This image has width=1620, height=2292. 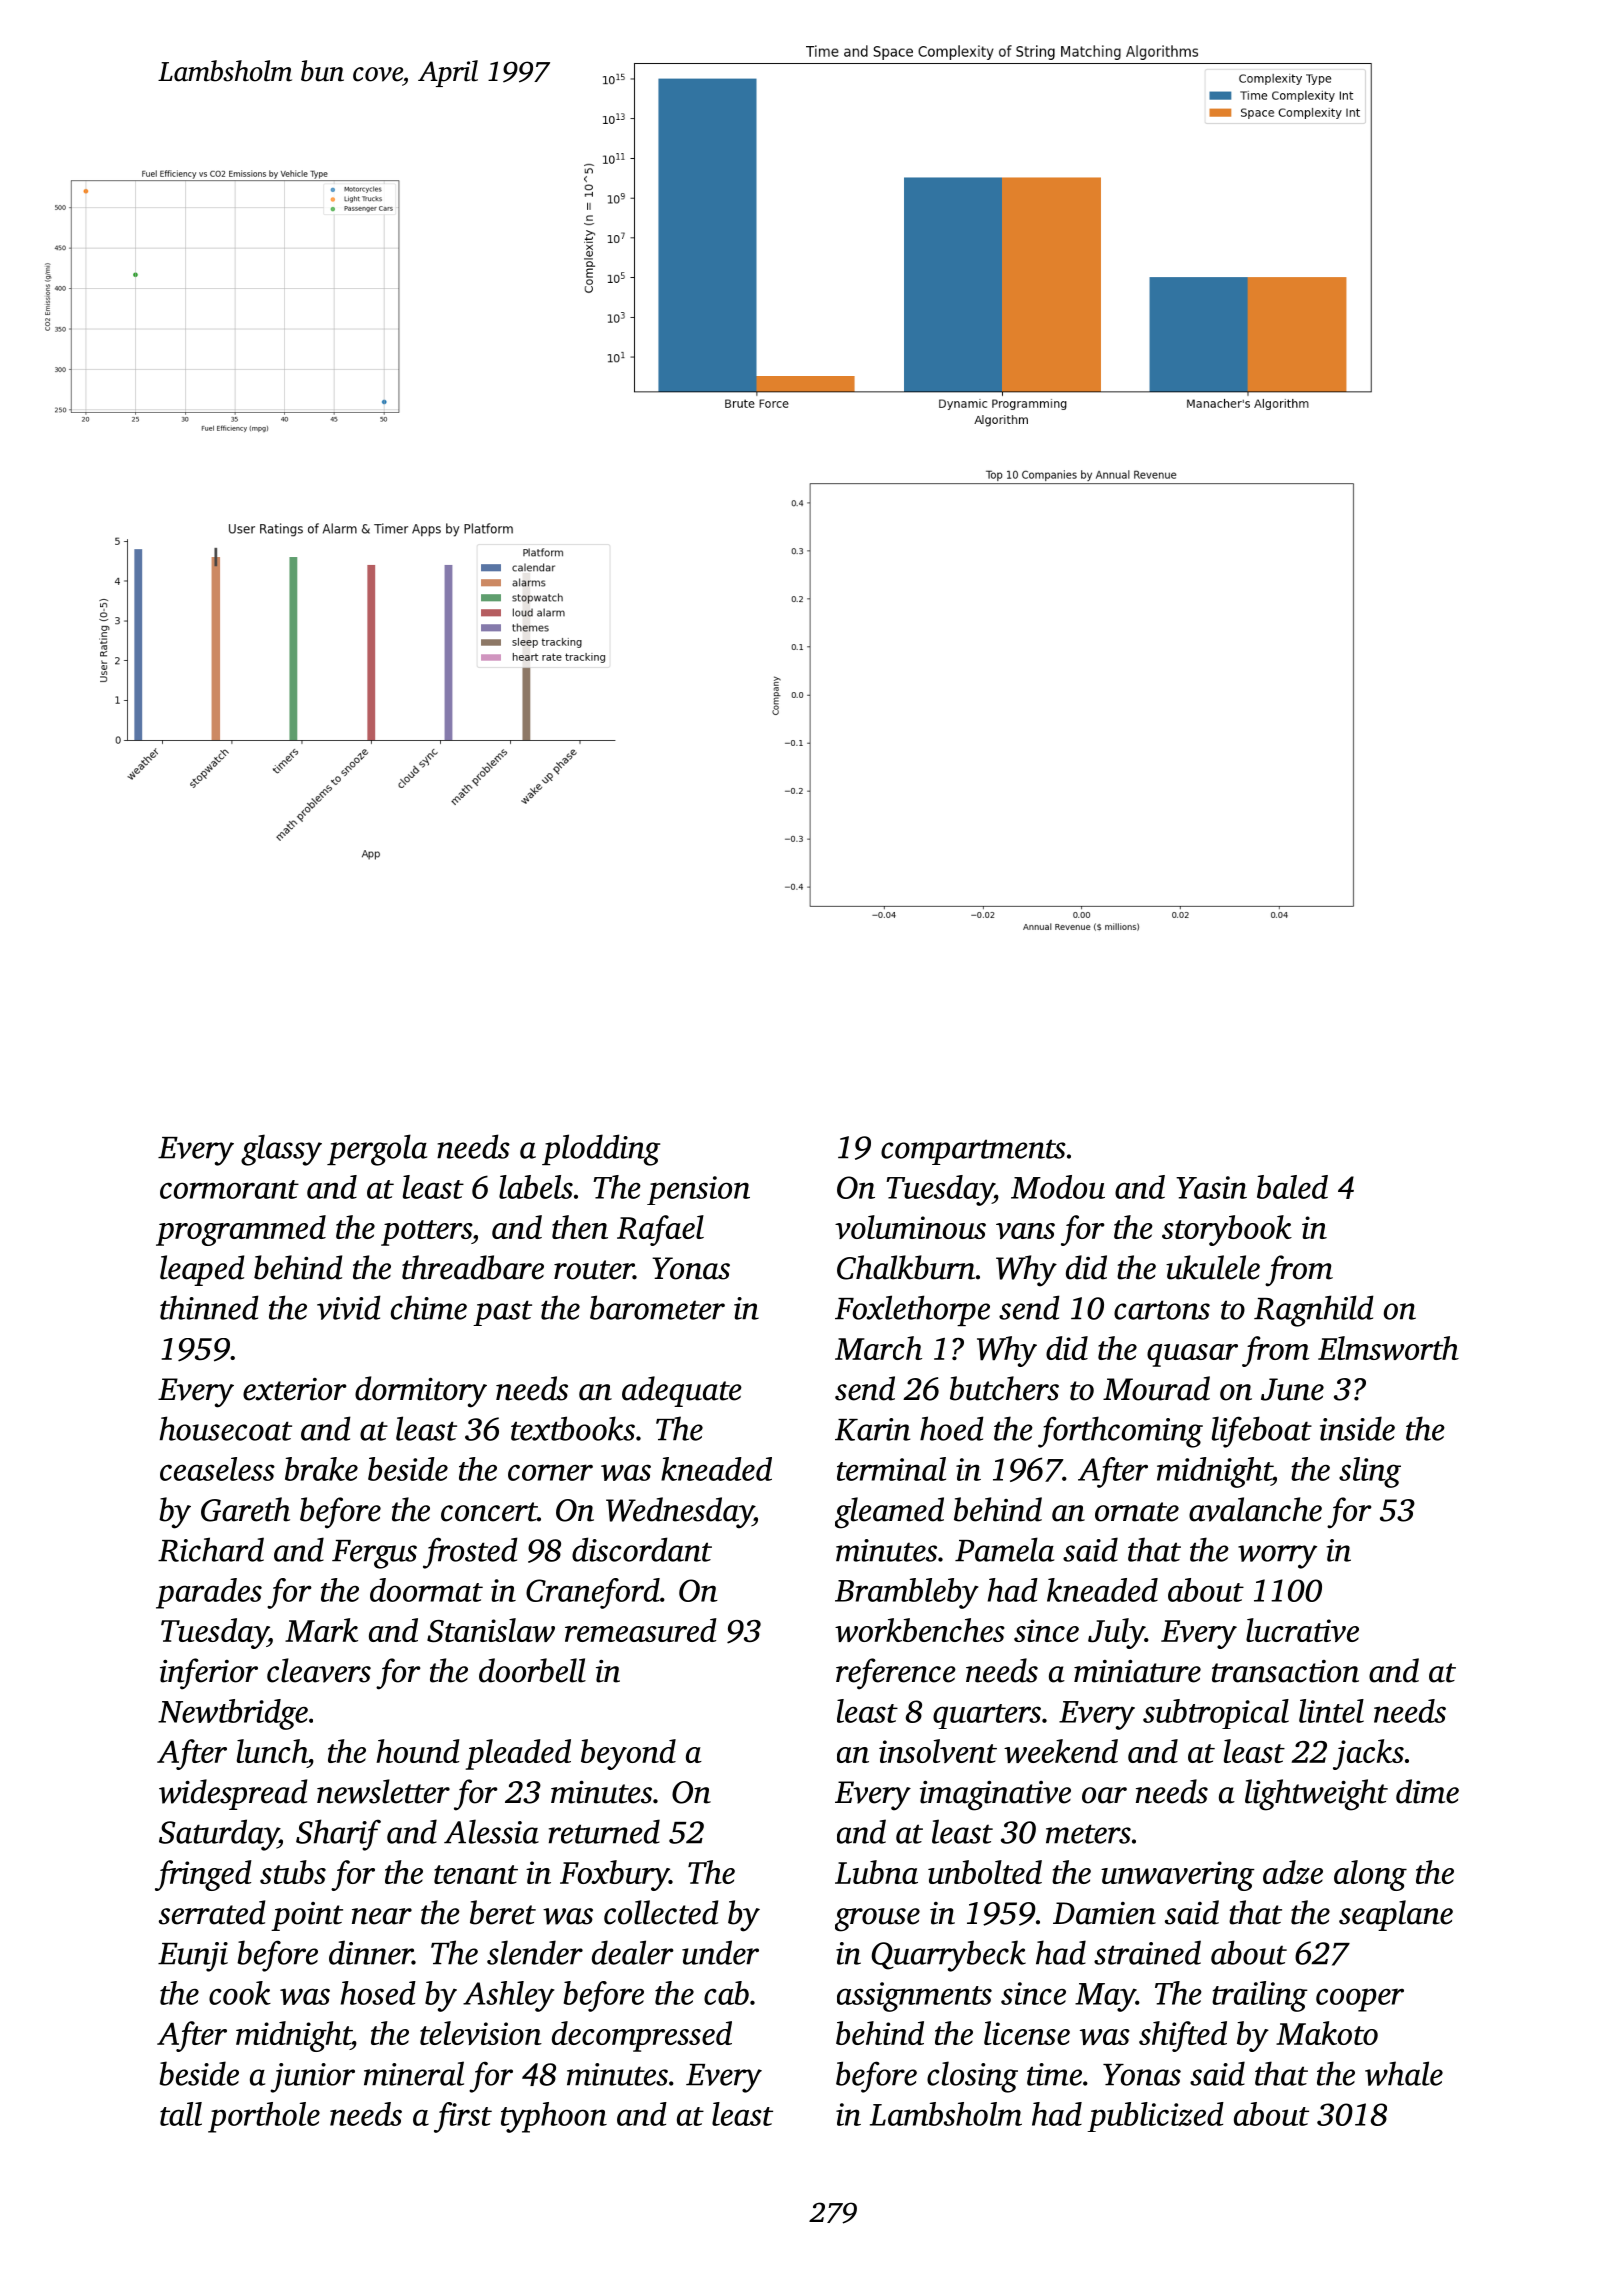 I want to click on Newtbridge, so click(x=233, y=1714).
